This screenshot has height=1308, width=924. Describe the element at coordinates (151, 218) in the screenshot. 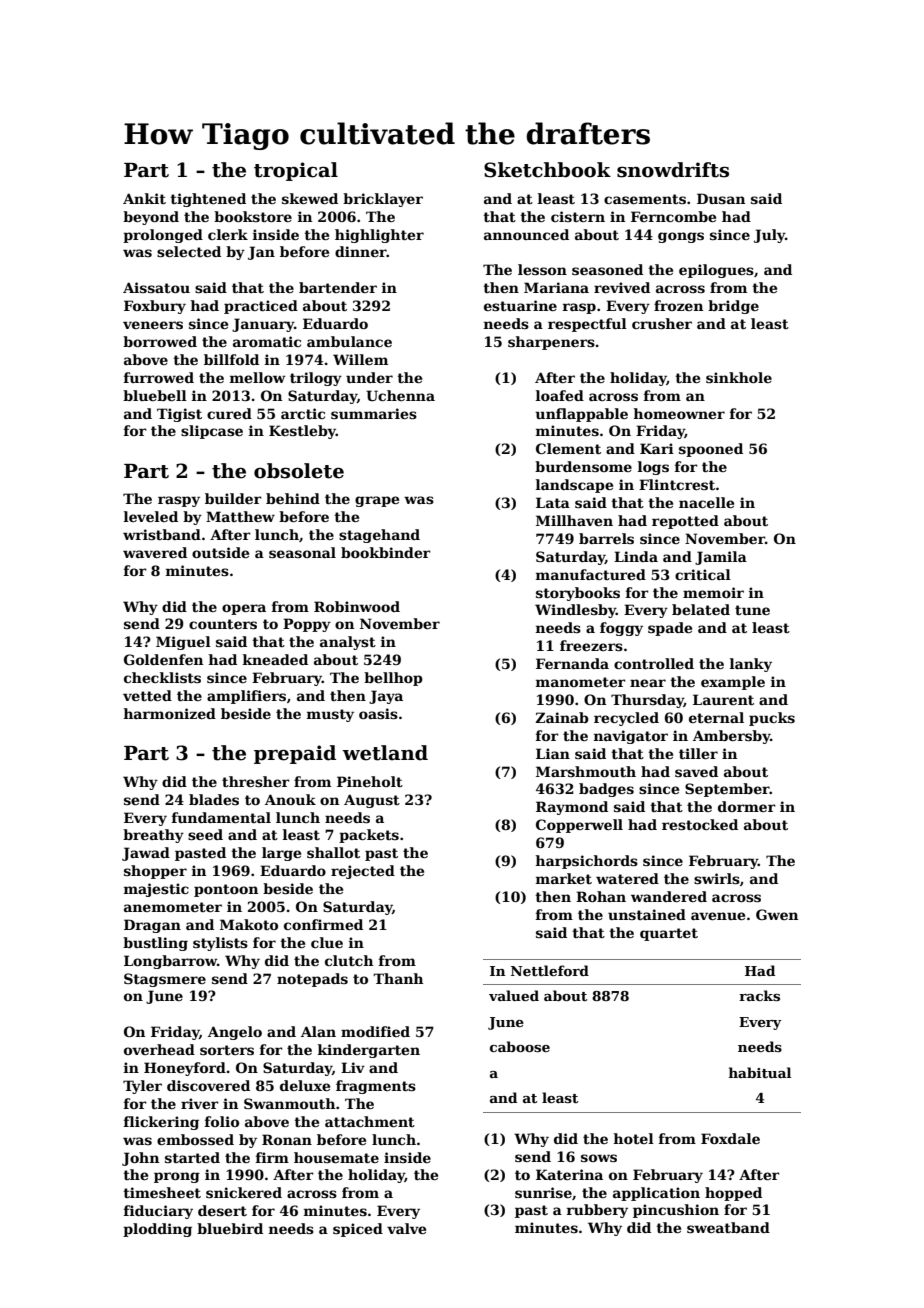

I see `beyond` at that location.
